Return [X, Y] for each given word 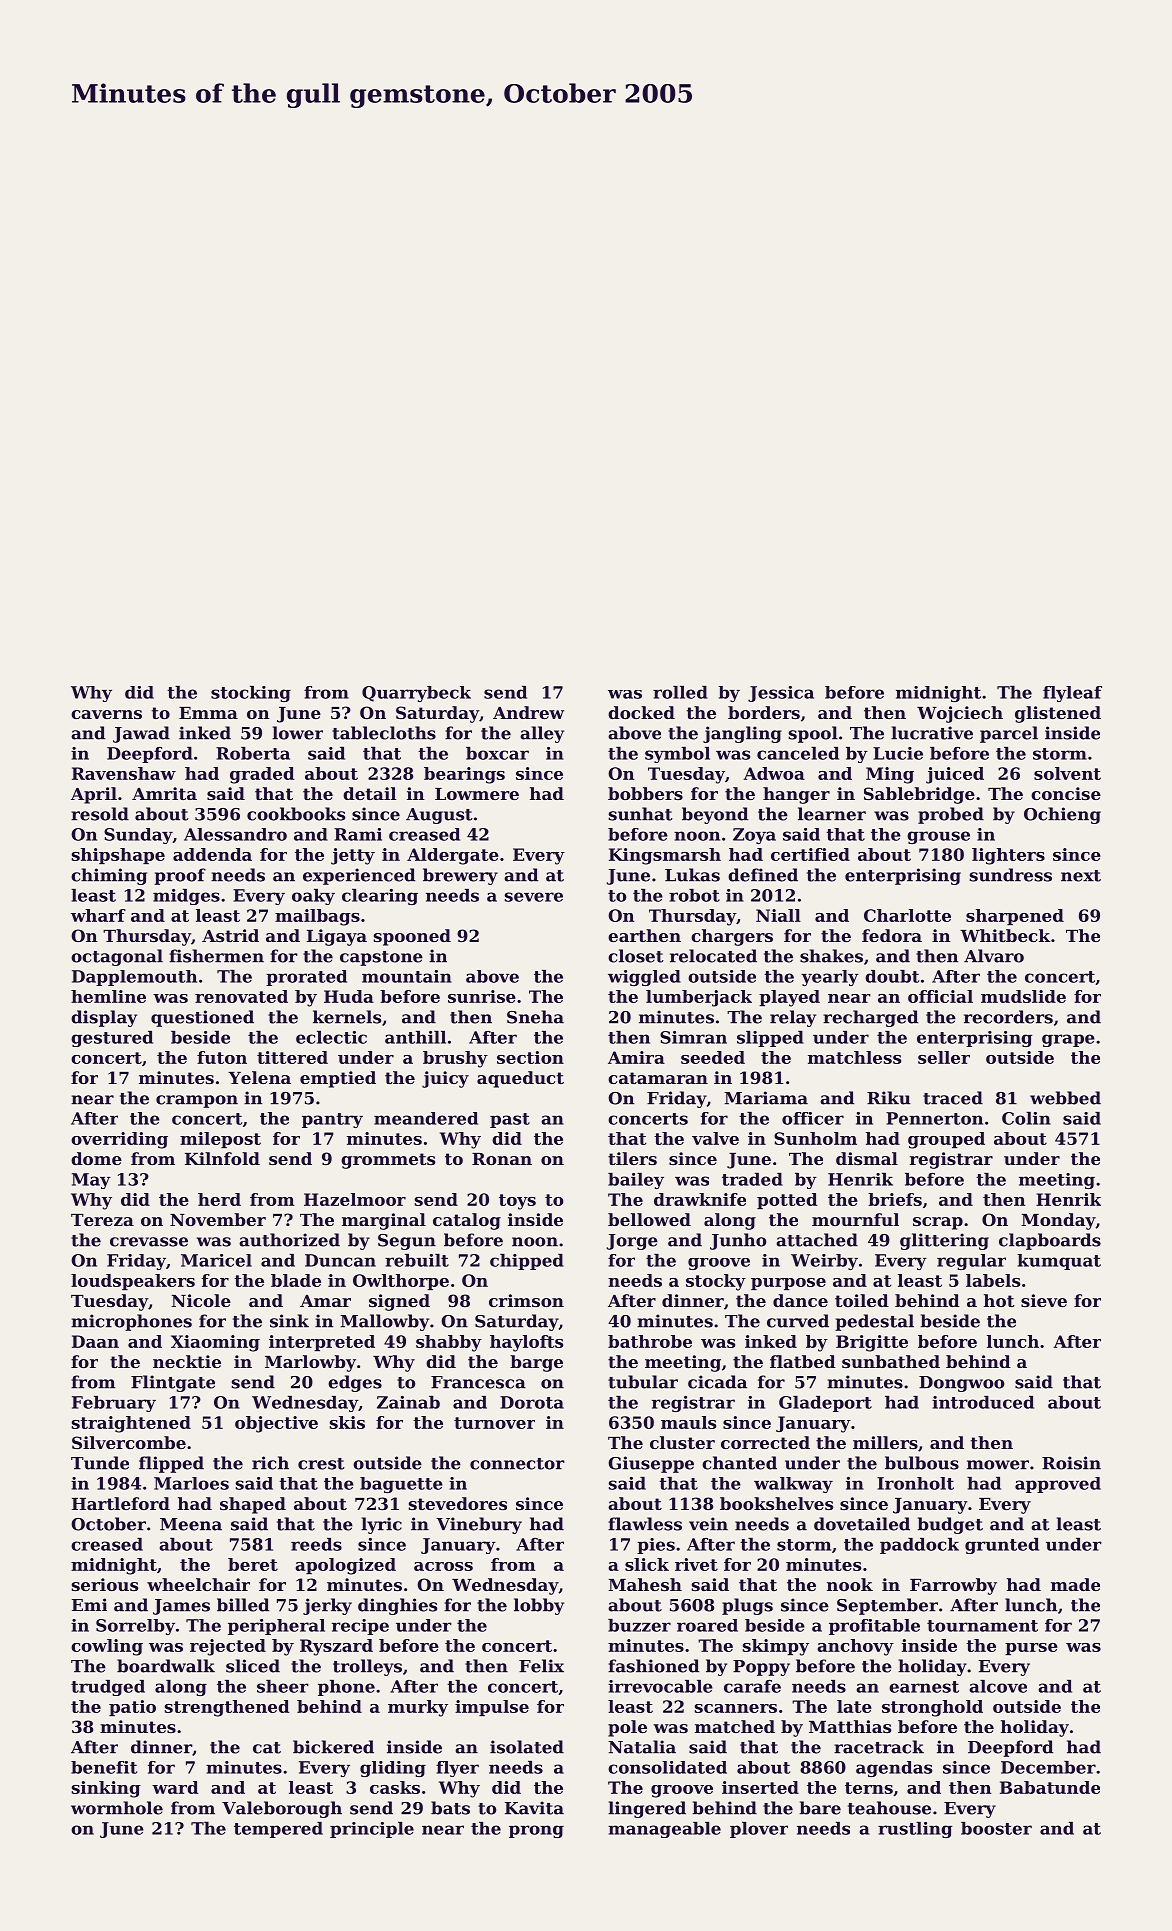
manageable [664, 1830]
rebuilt [417, 1260]
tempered [278, 1830]
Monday [1058, 1221]
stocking [251, 694]
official [940, 996]
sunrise [482, 996]
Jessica [781, 694]
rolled [680, 692]
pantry [332, 1120]
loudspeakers [133, 1282]
